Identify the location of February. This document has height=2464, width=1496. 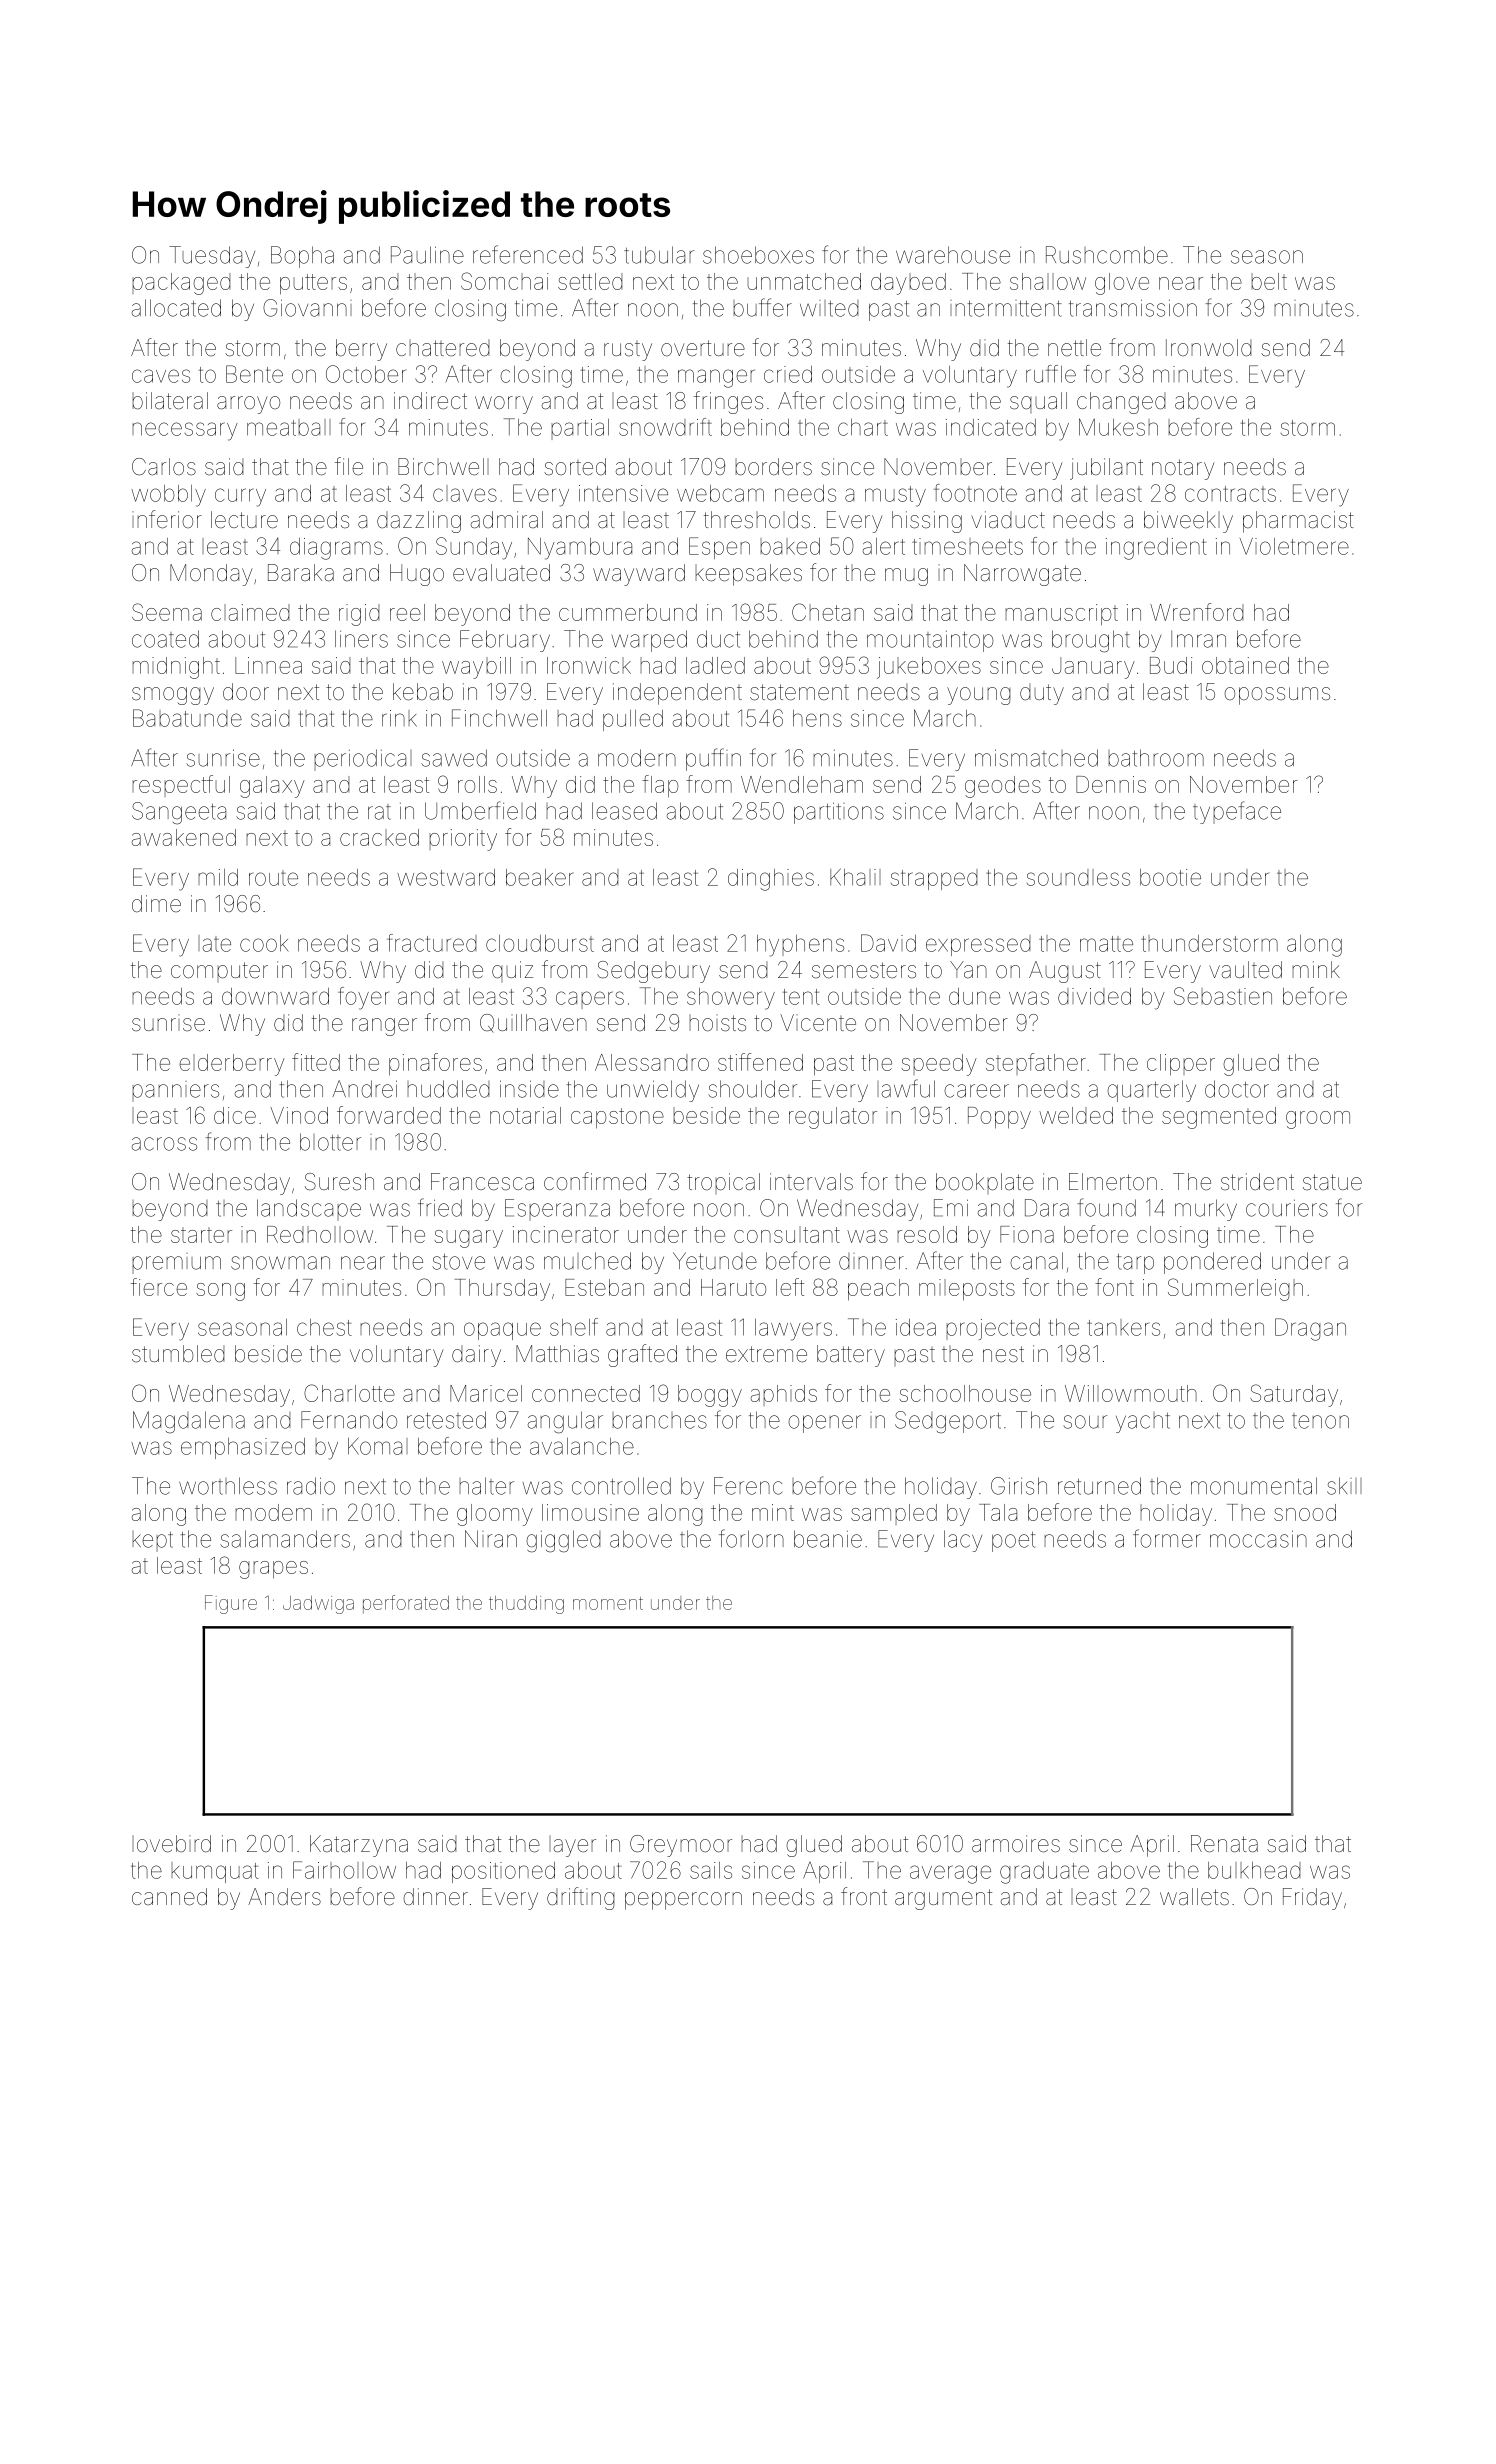
(505, 641).
